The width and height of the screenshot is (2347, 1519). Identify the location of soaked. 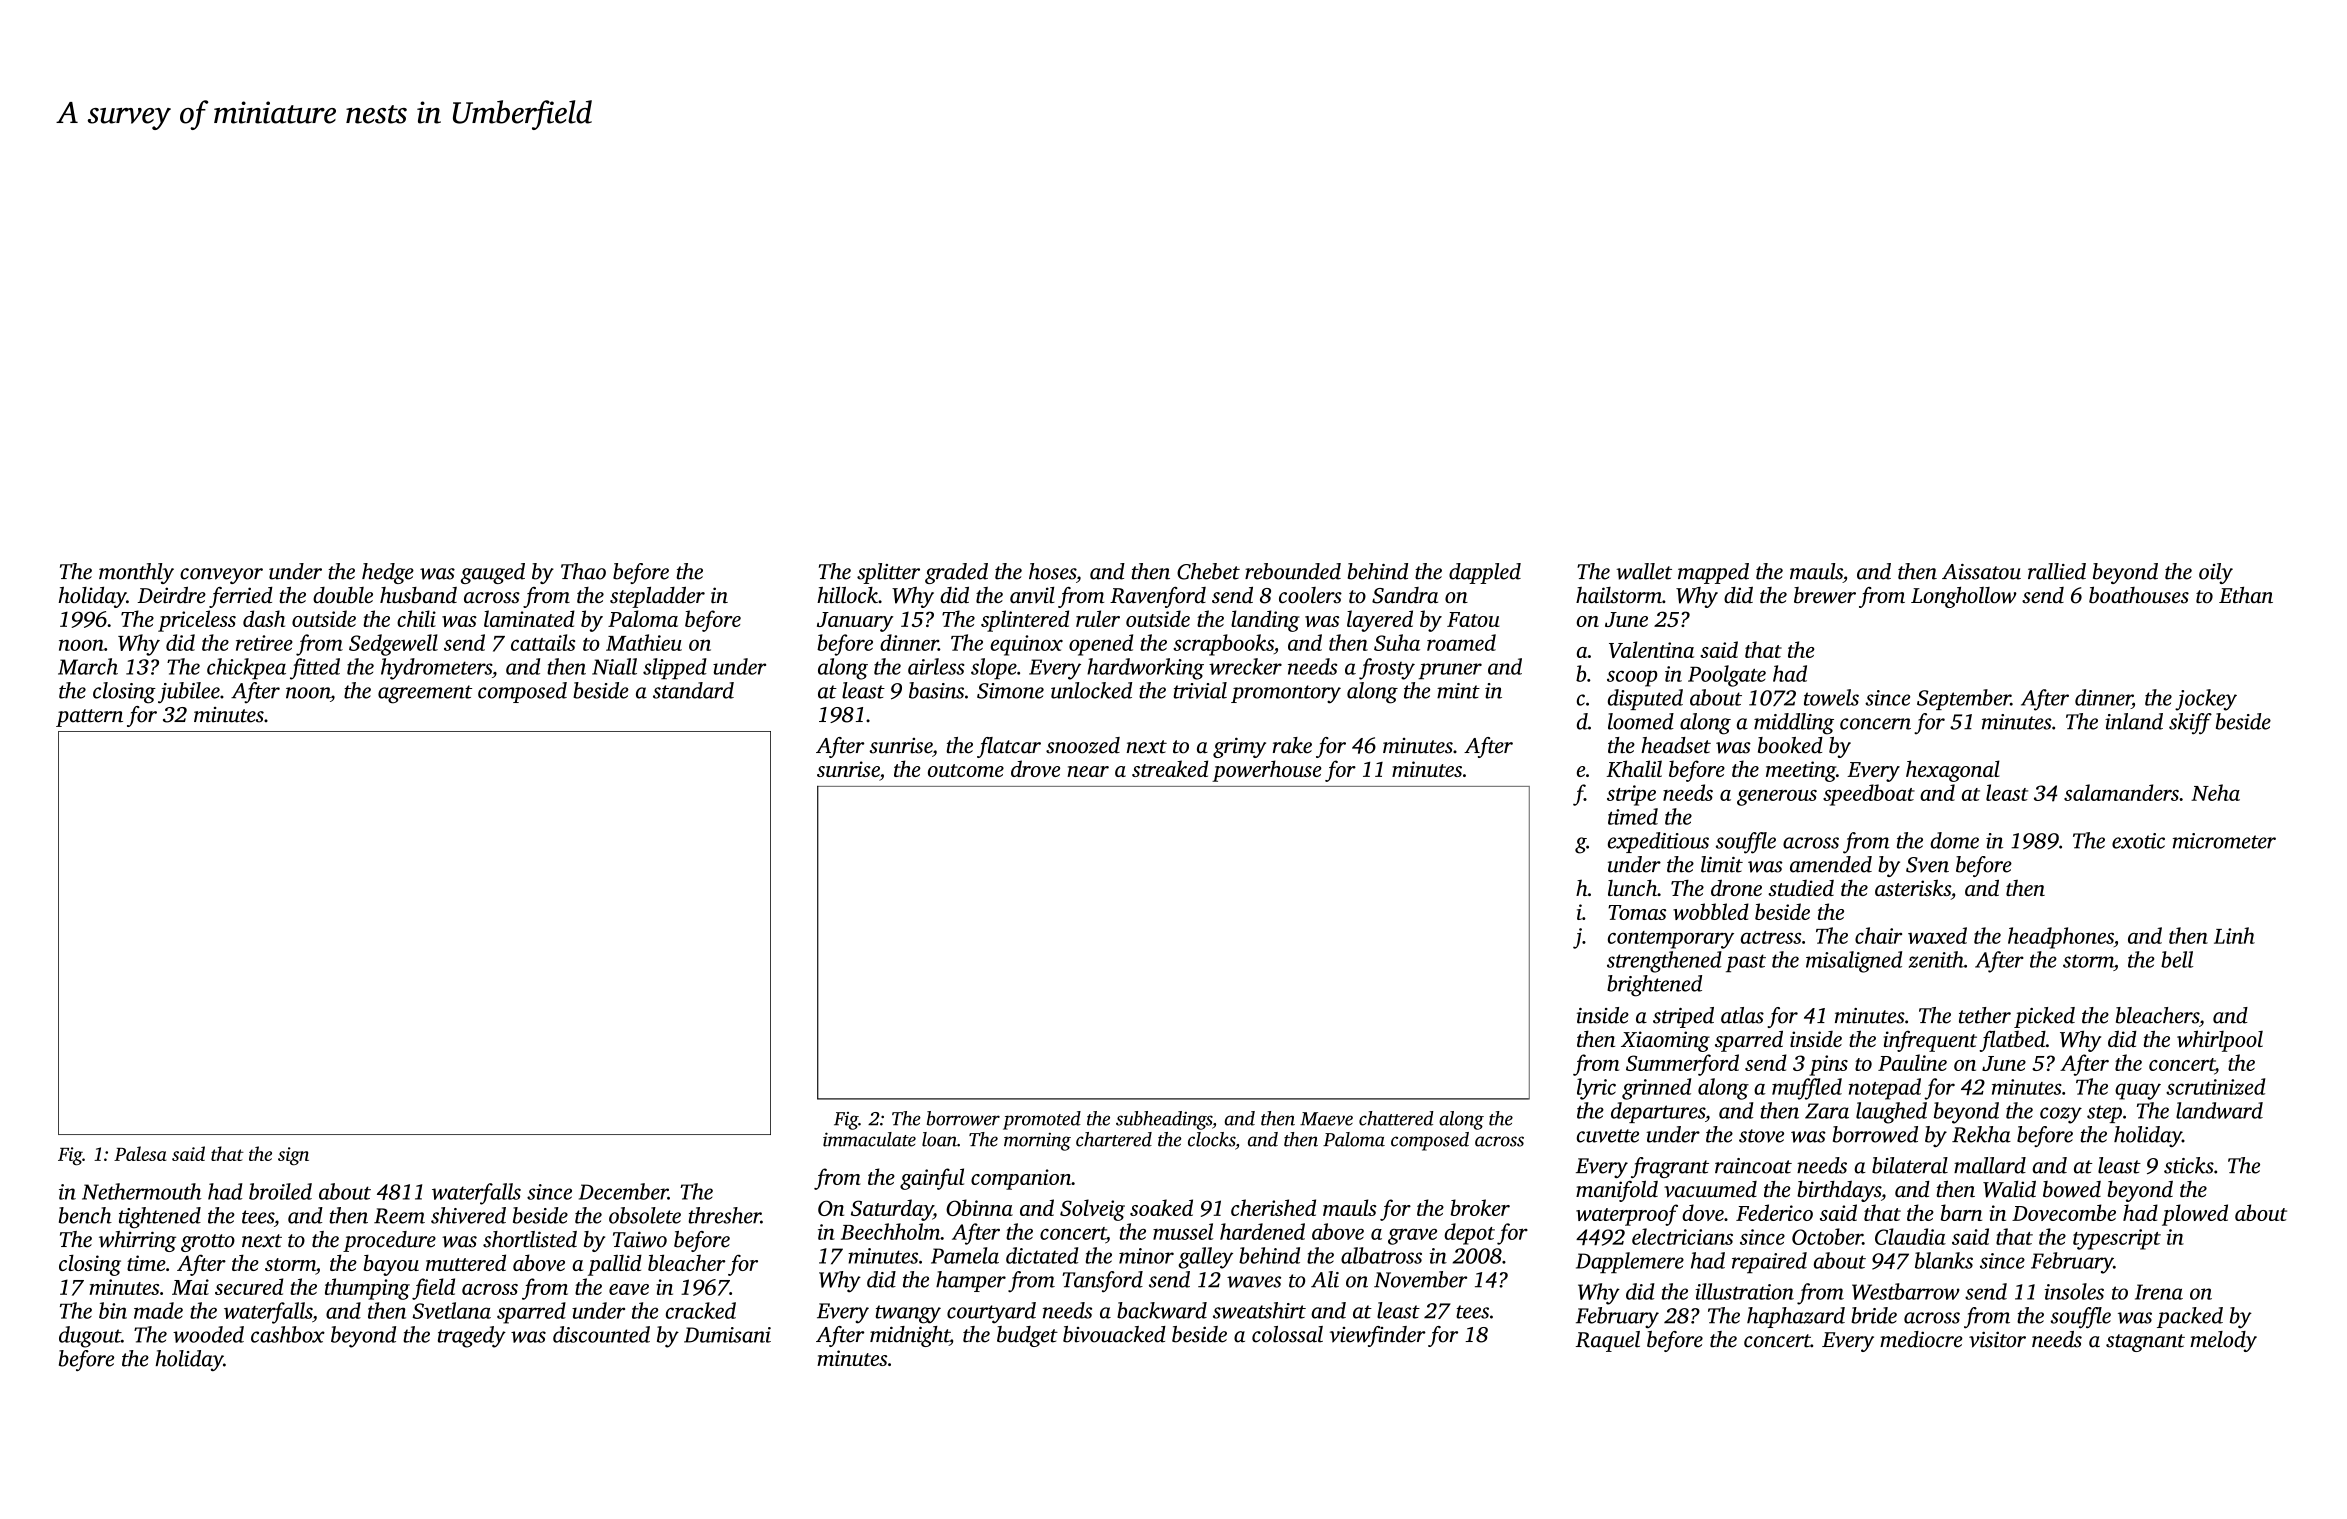
(1161, 1207).
